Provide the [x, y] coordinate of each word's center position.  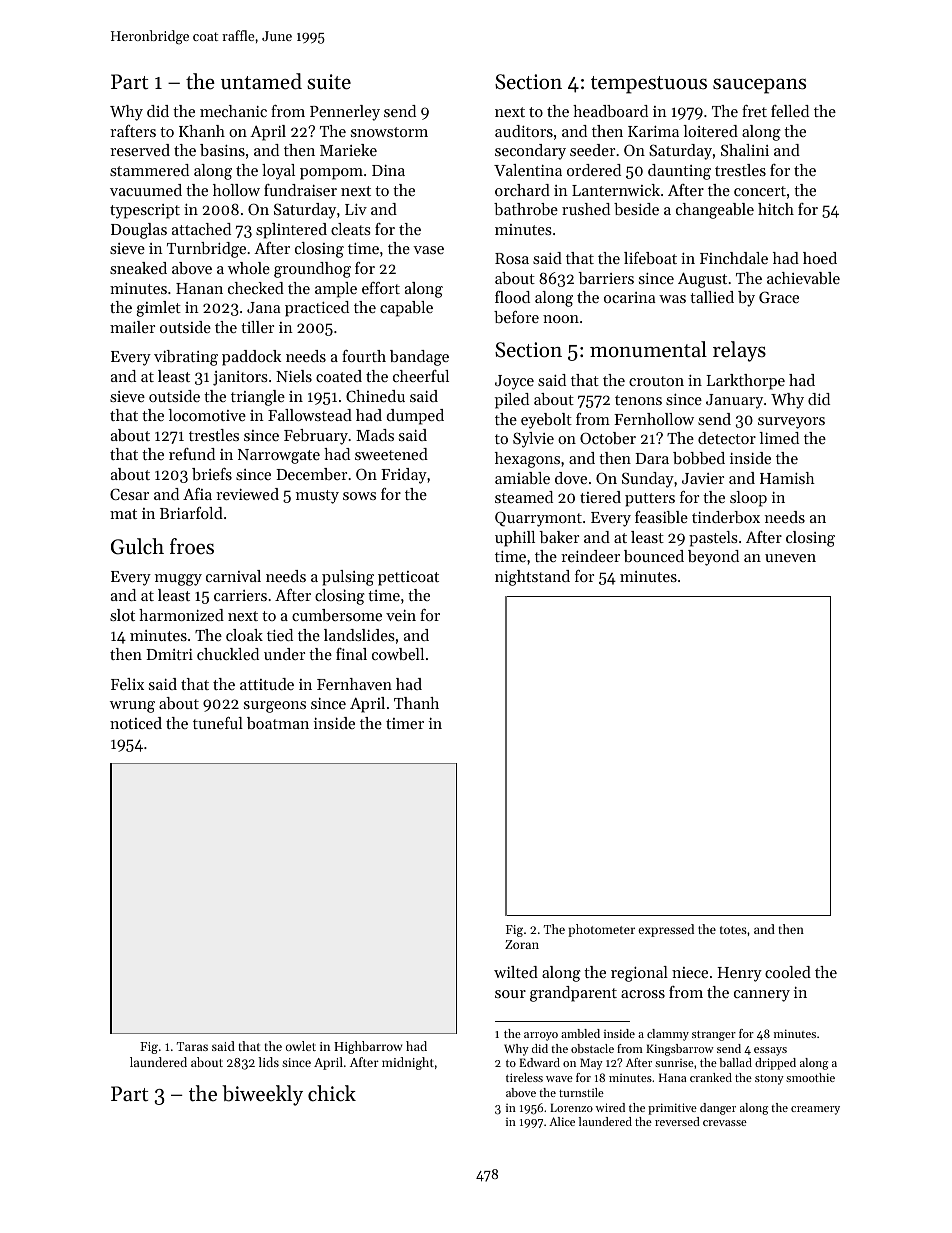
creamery [815, 1110]
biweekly [262, 1095]
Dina [388, 170]
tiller [257, 327]
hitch [776, 209]
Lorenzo [571, 1107]
